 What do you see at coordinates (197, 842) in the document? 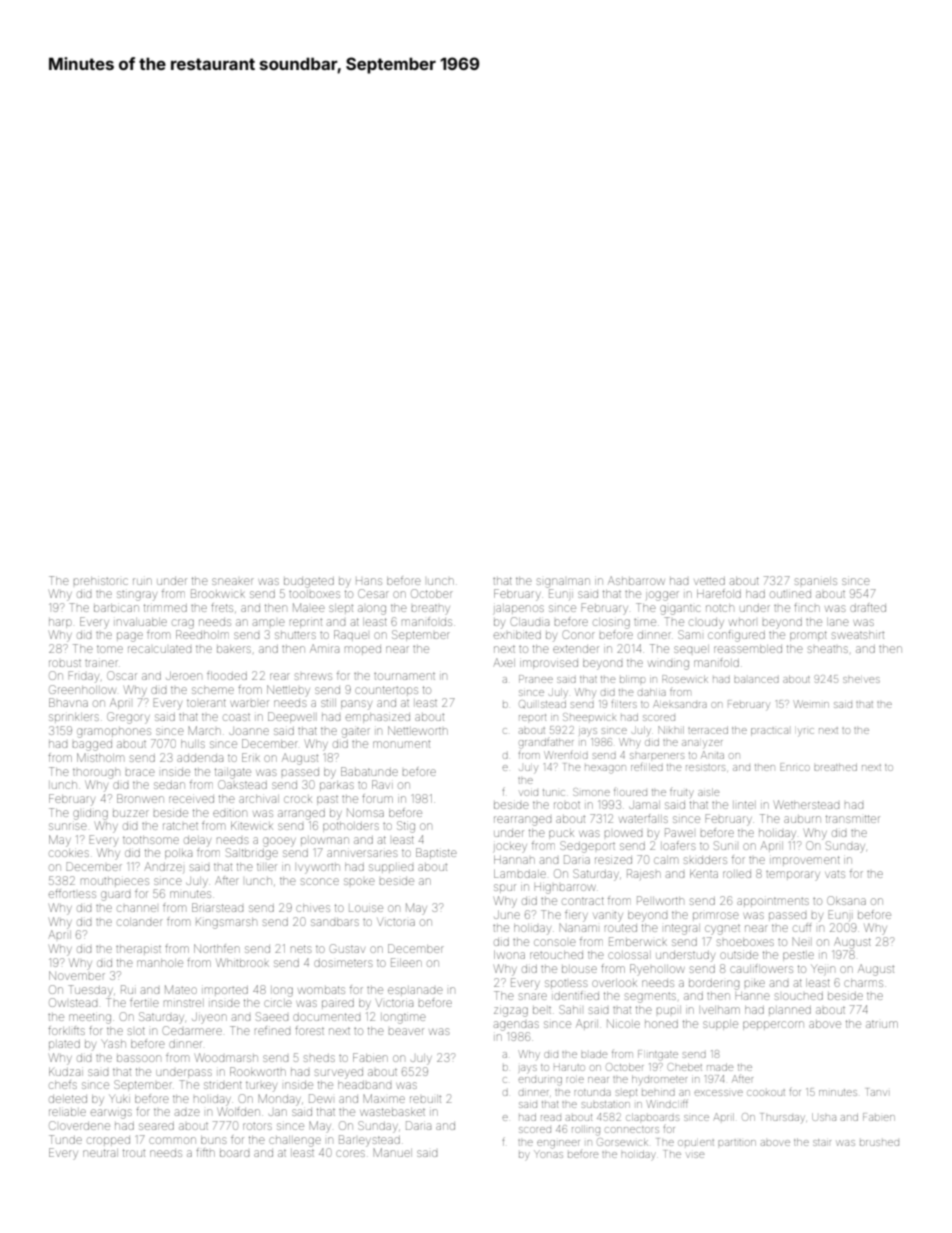
I see `delay` at bounding box center [197, 842].
